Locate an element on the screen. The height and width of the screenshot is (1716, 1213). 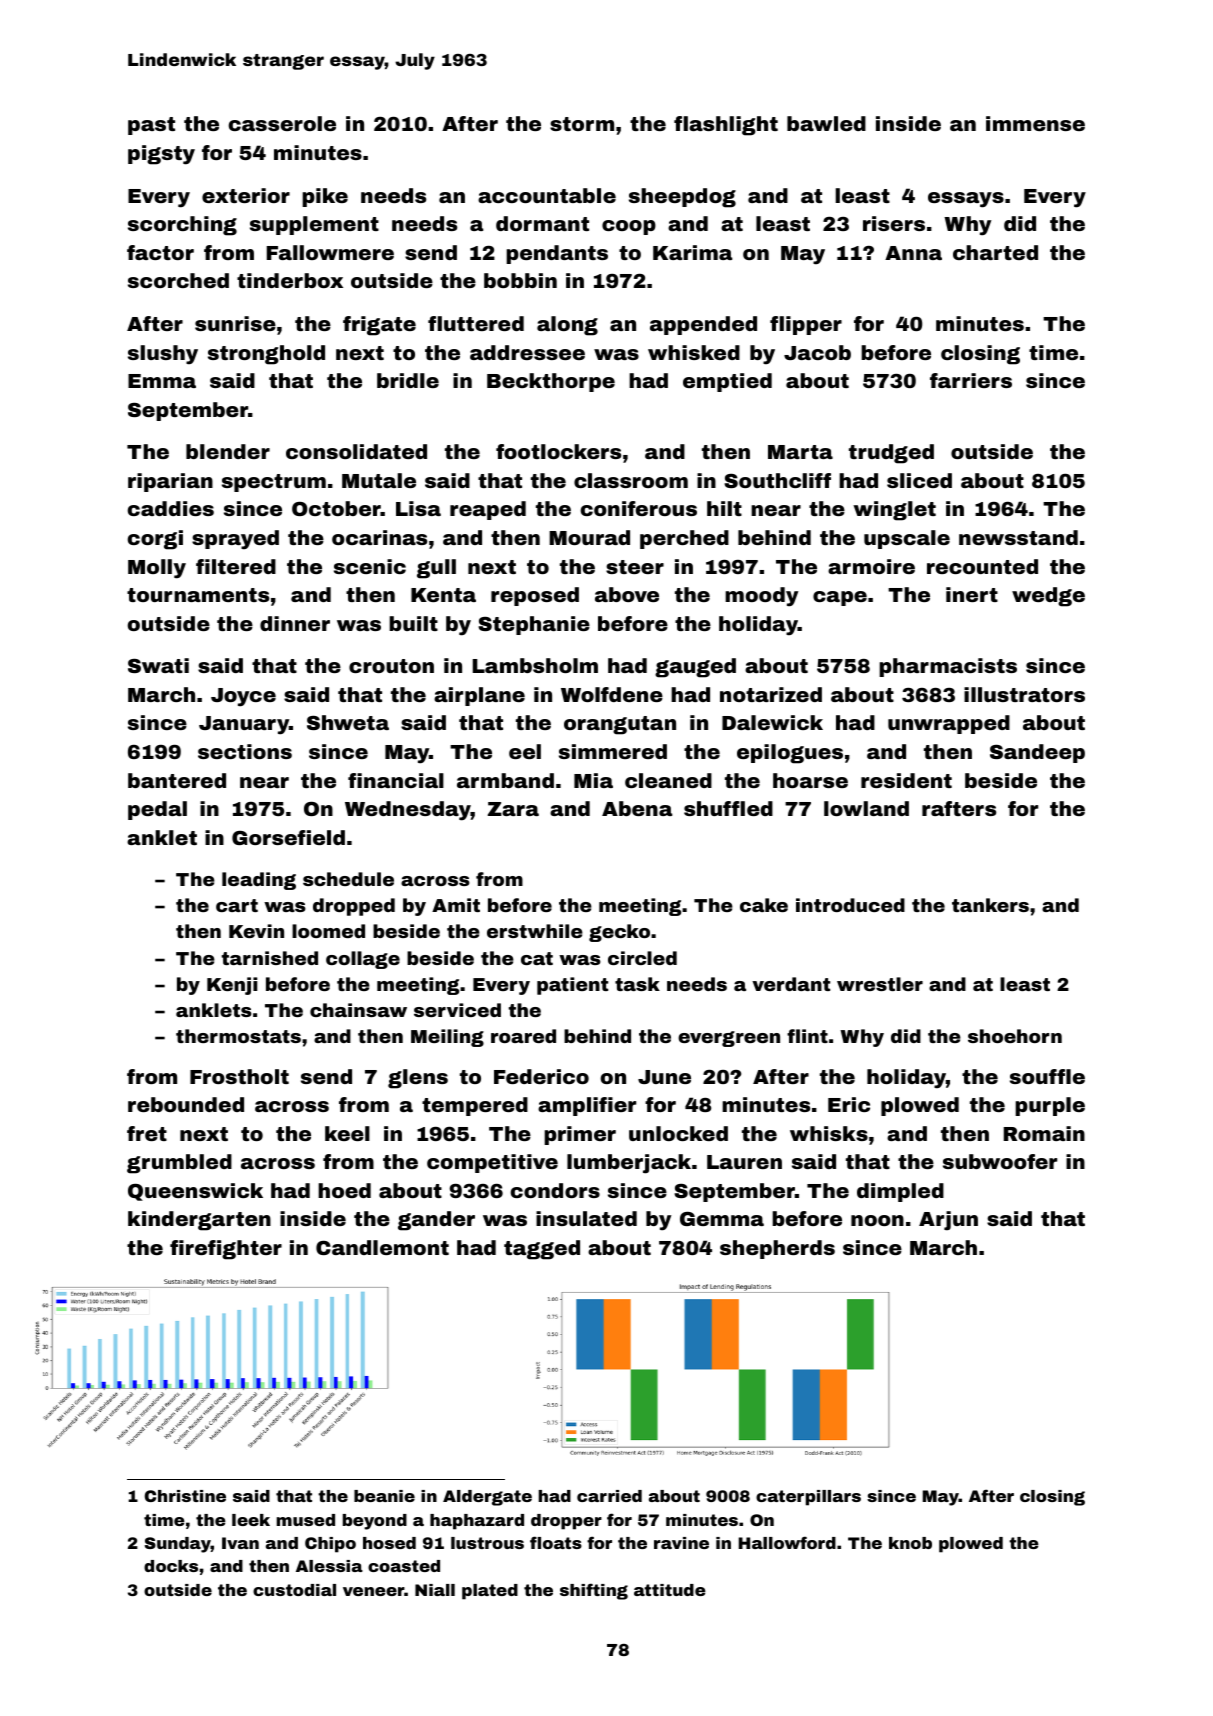
emptied is located at coordinates (727, 382).
